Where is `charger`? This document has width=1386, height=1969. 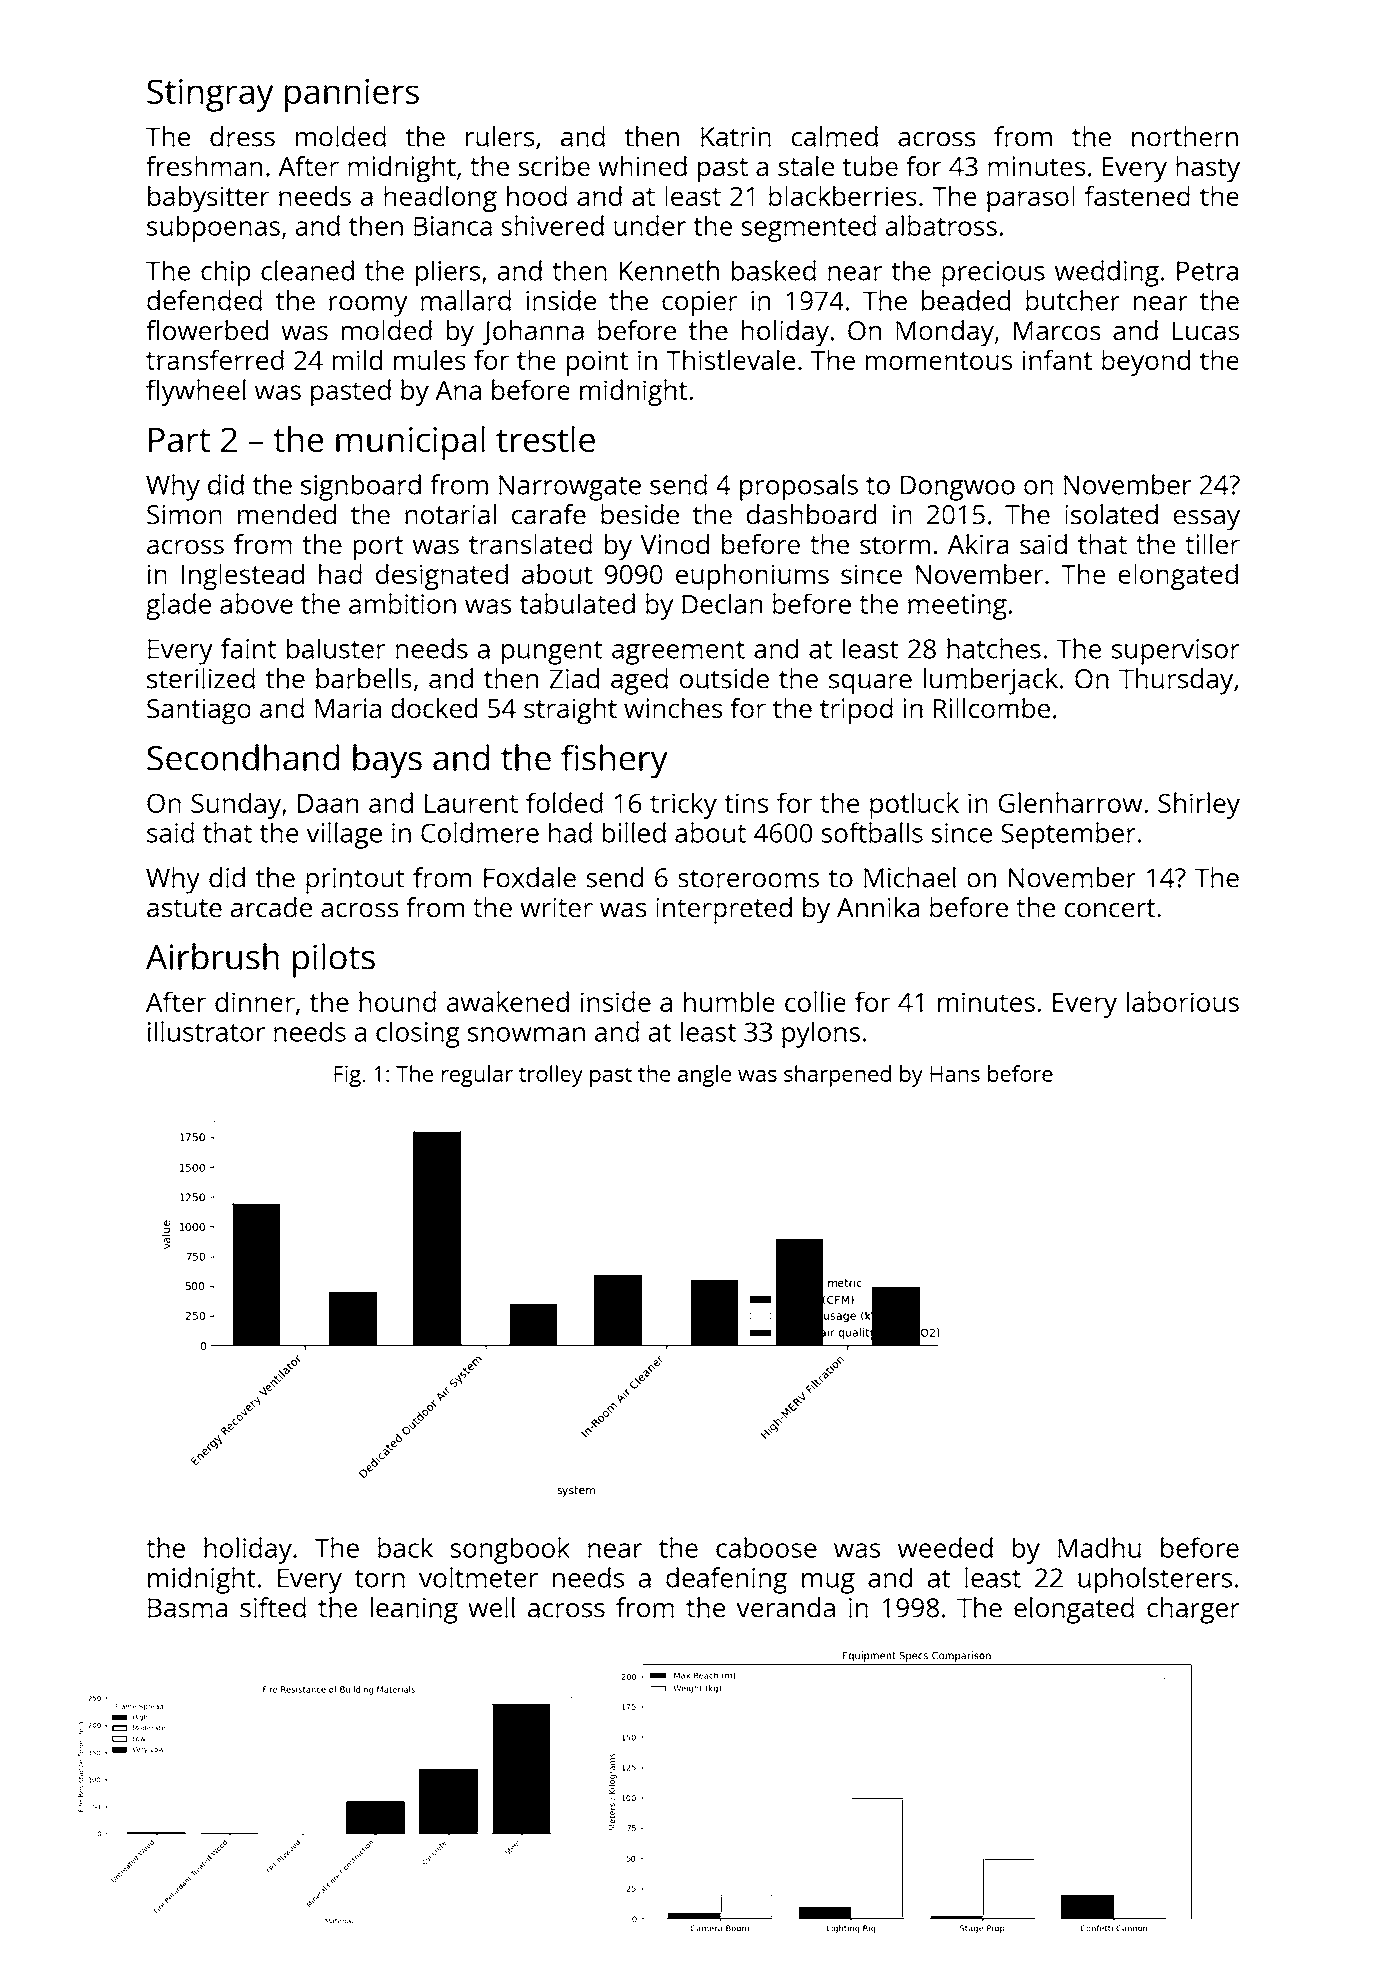 charger is located at coordinates (1193, 1610).
